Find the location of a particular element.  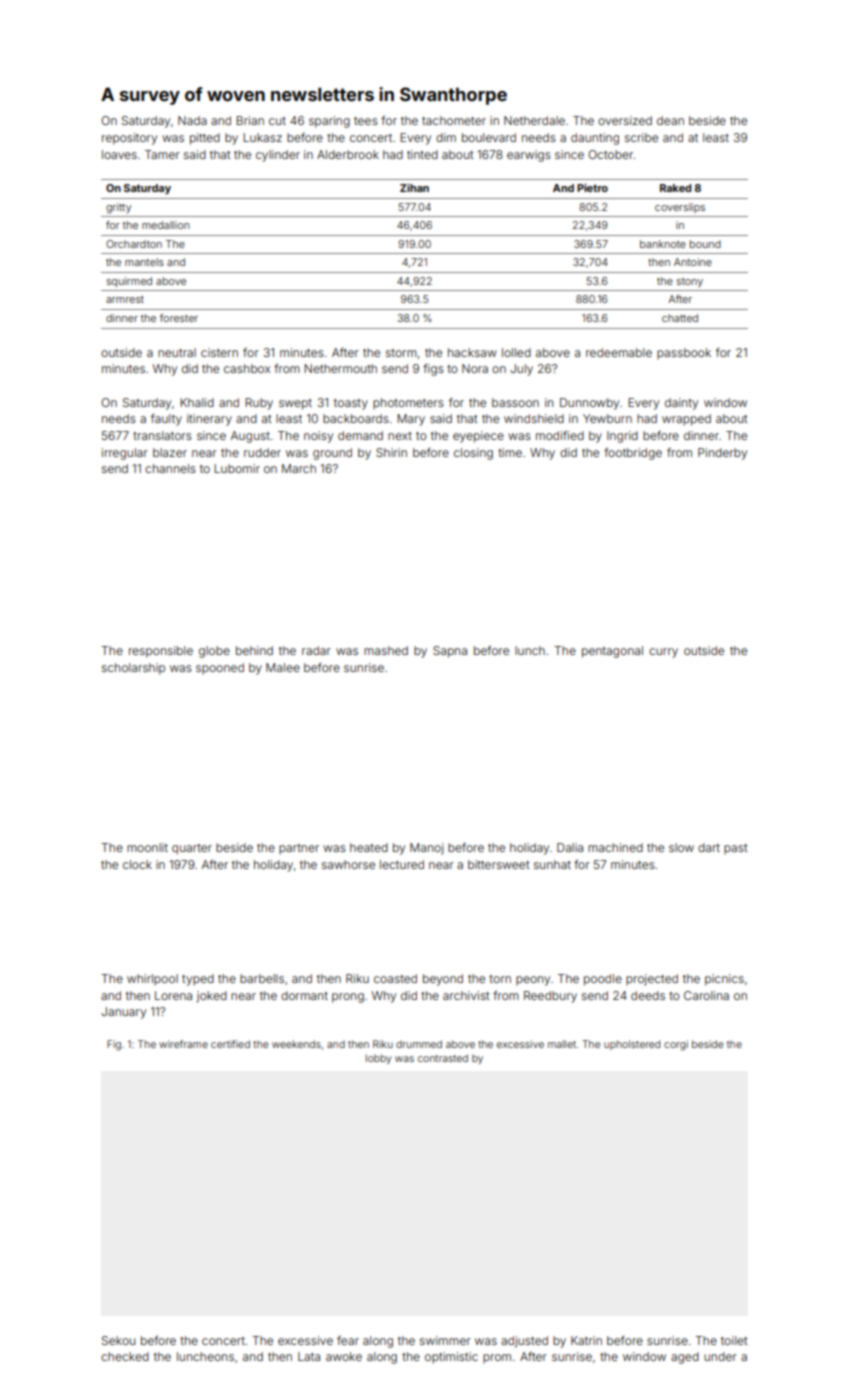

Sekou is located at coordinates (118, 1340).
